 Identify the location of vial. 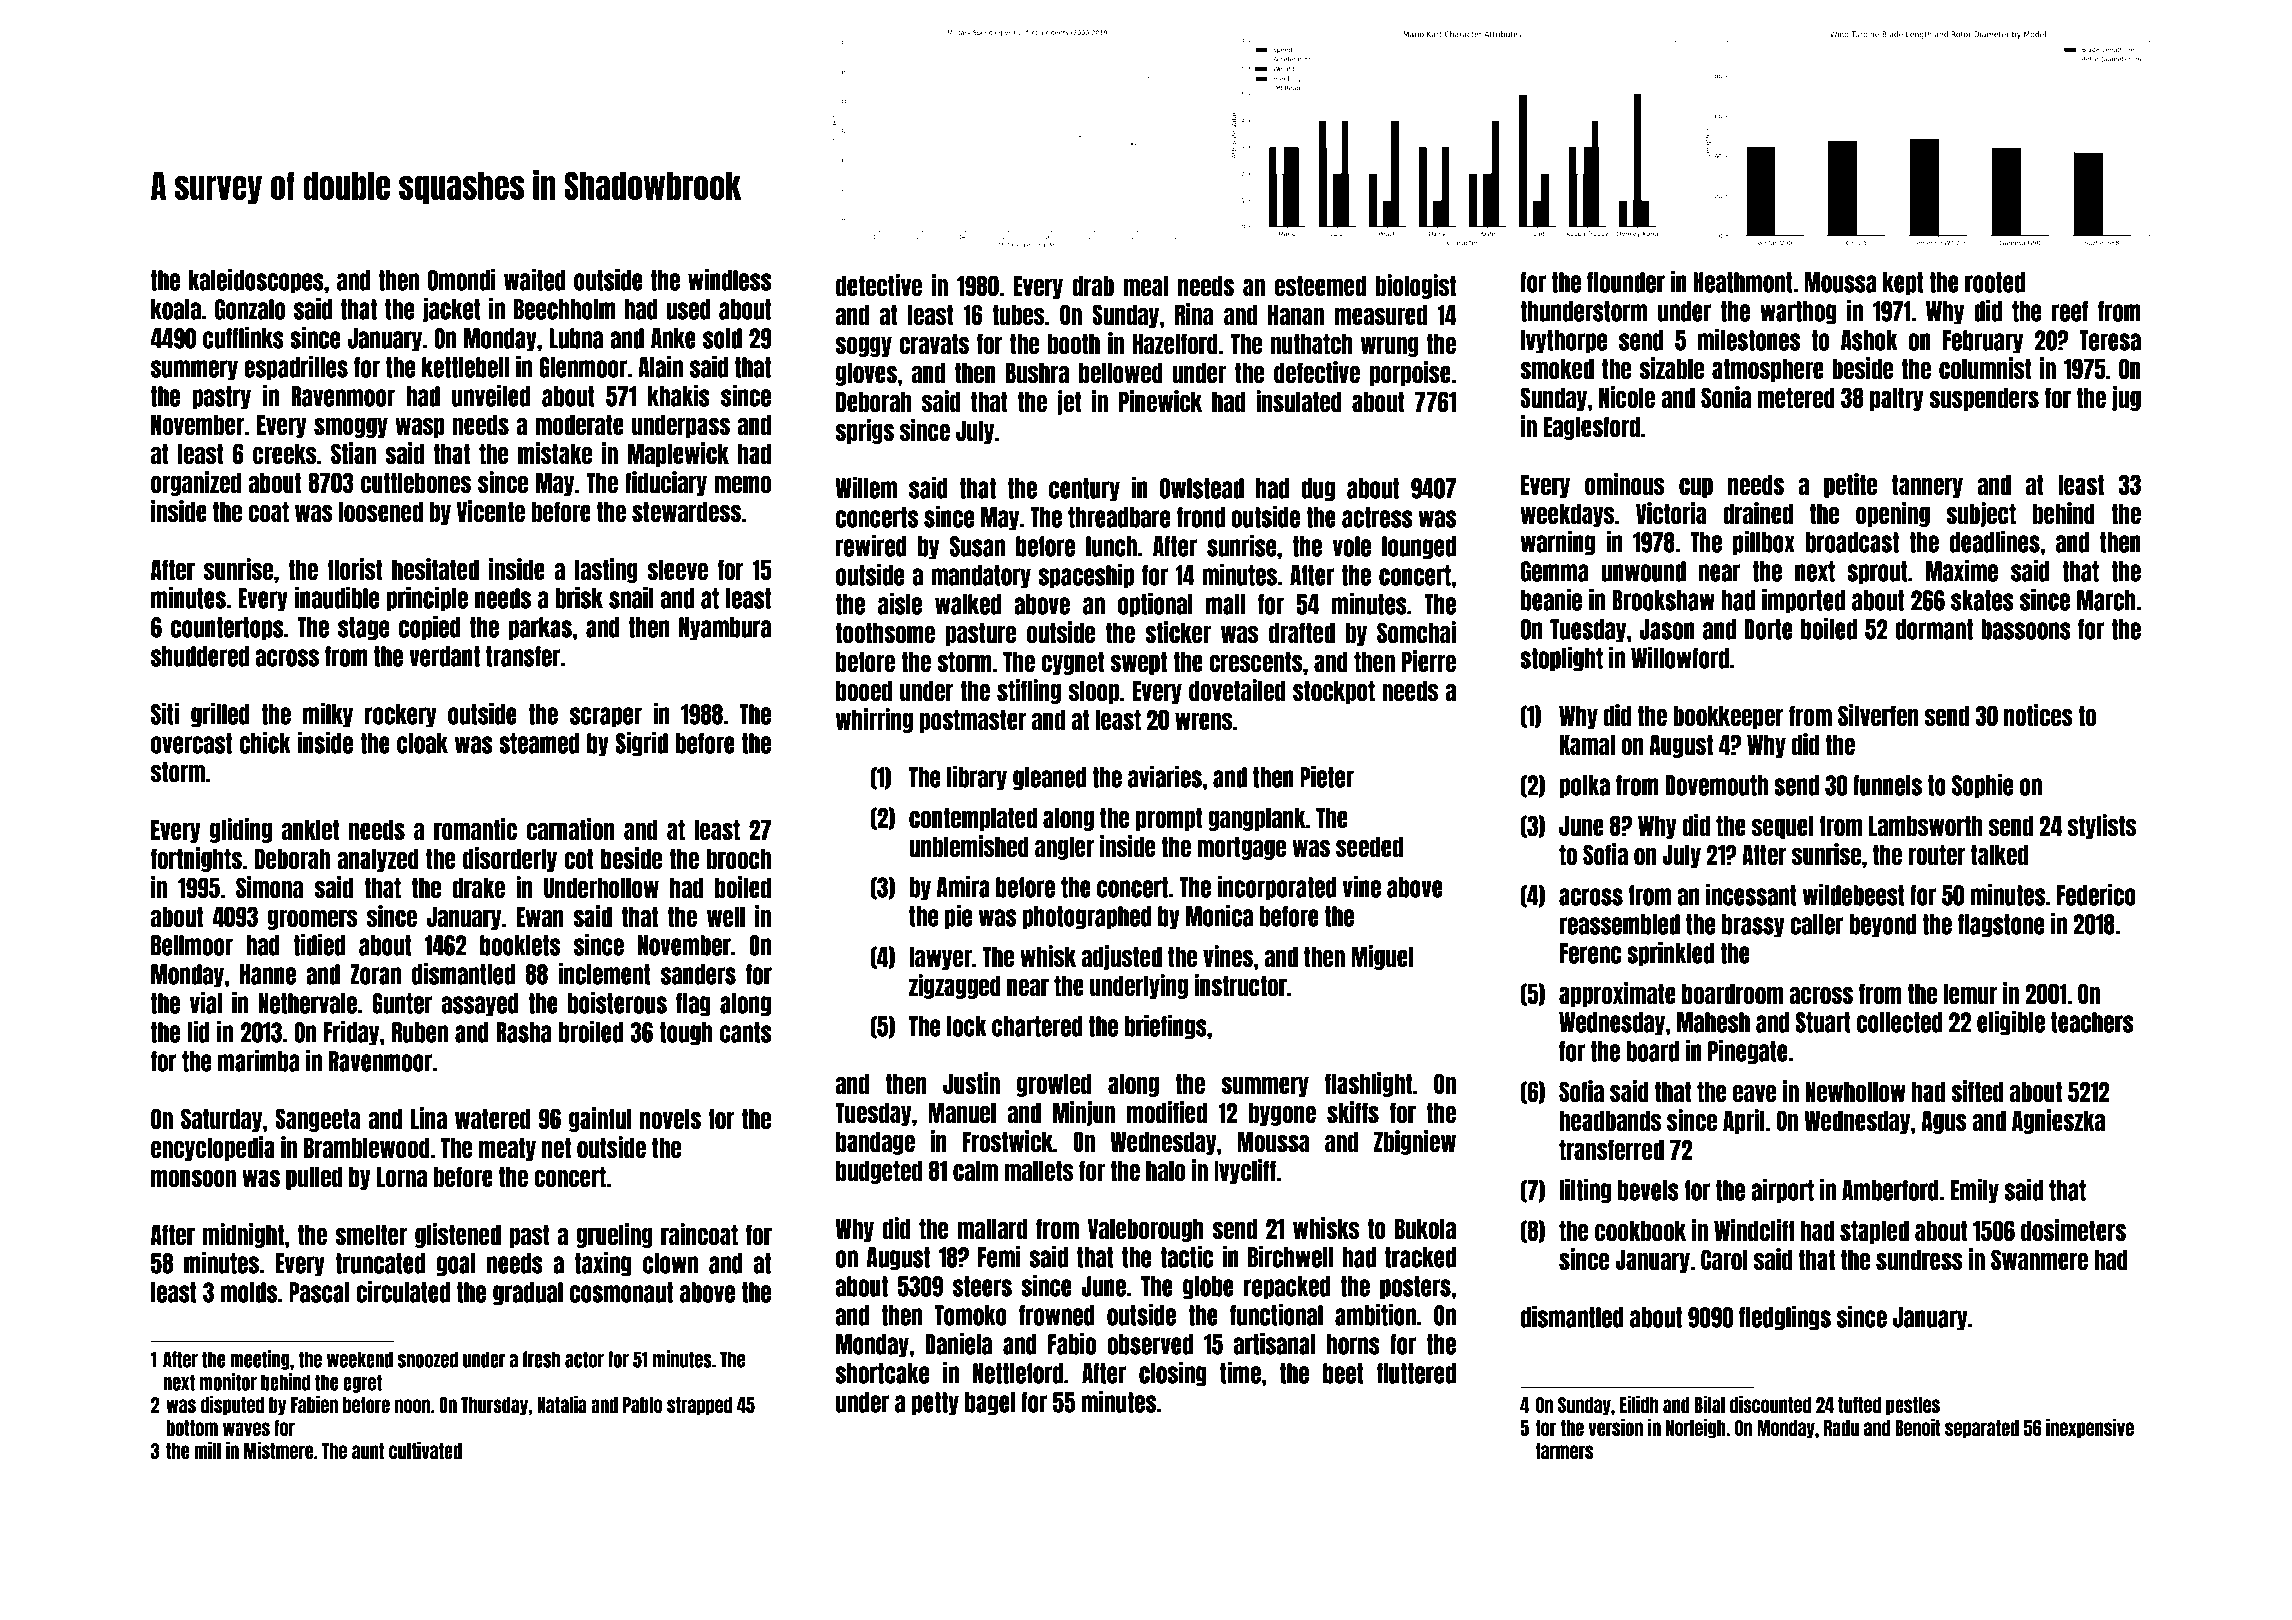
(206, 1003).
